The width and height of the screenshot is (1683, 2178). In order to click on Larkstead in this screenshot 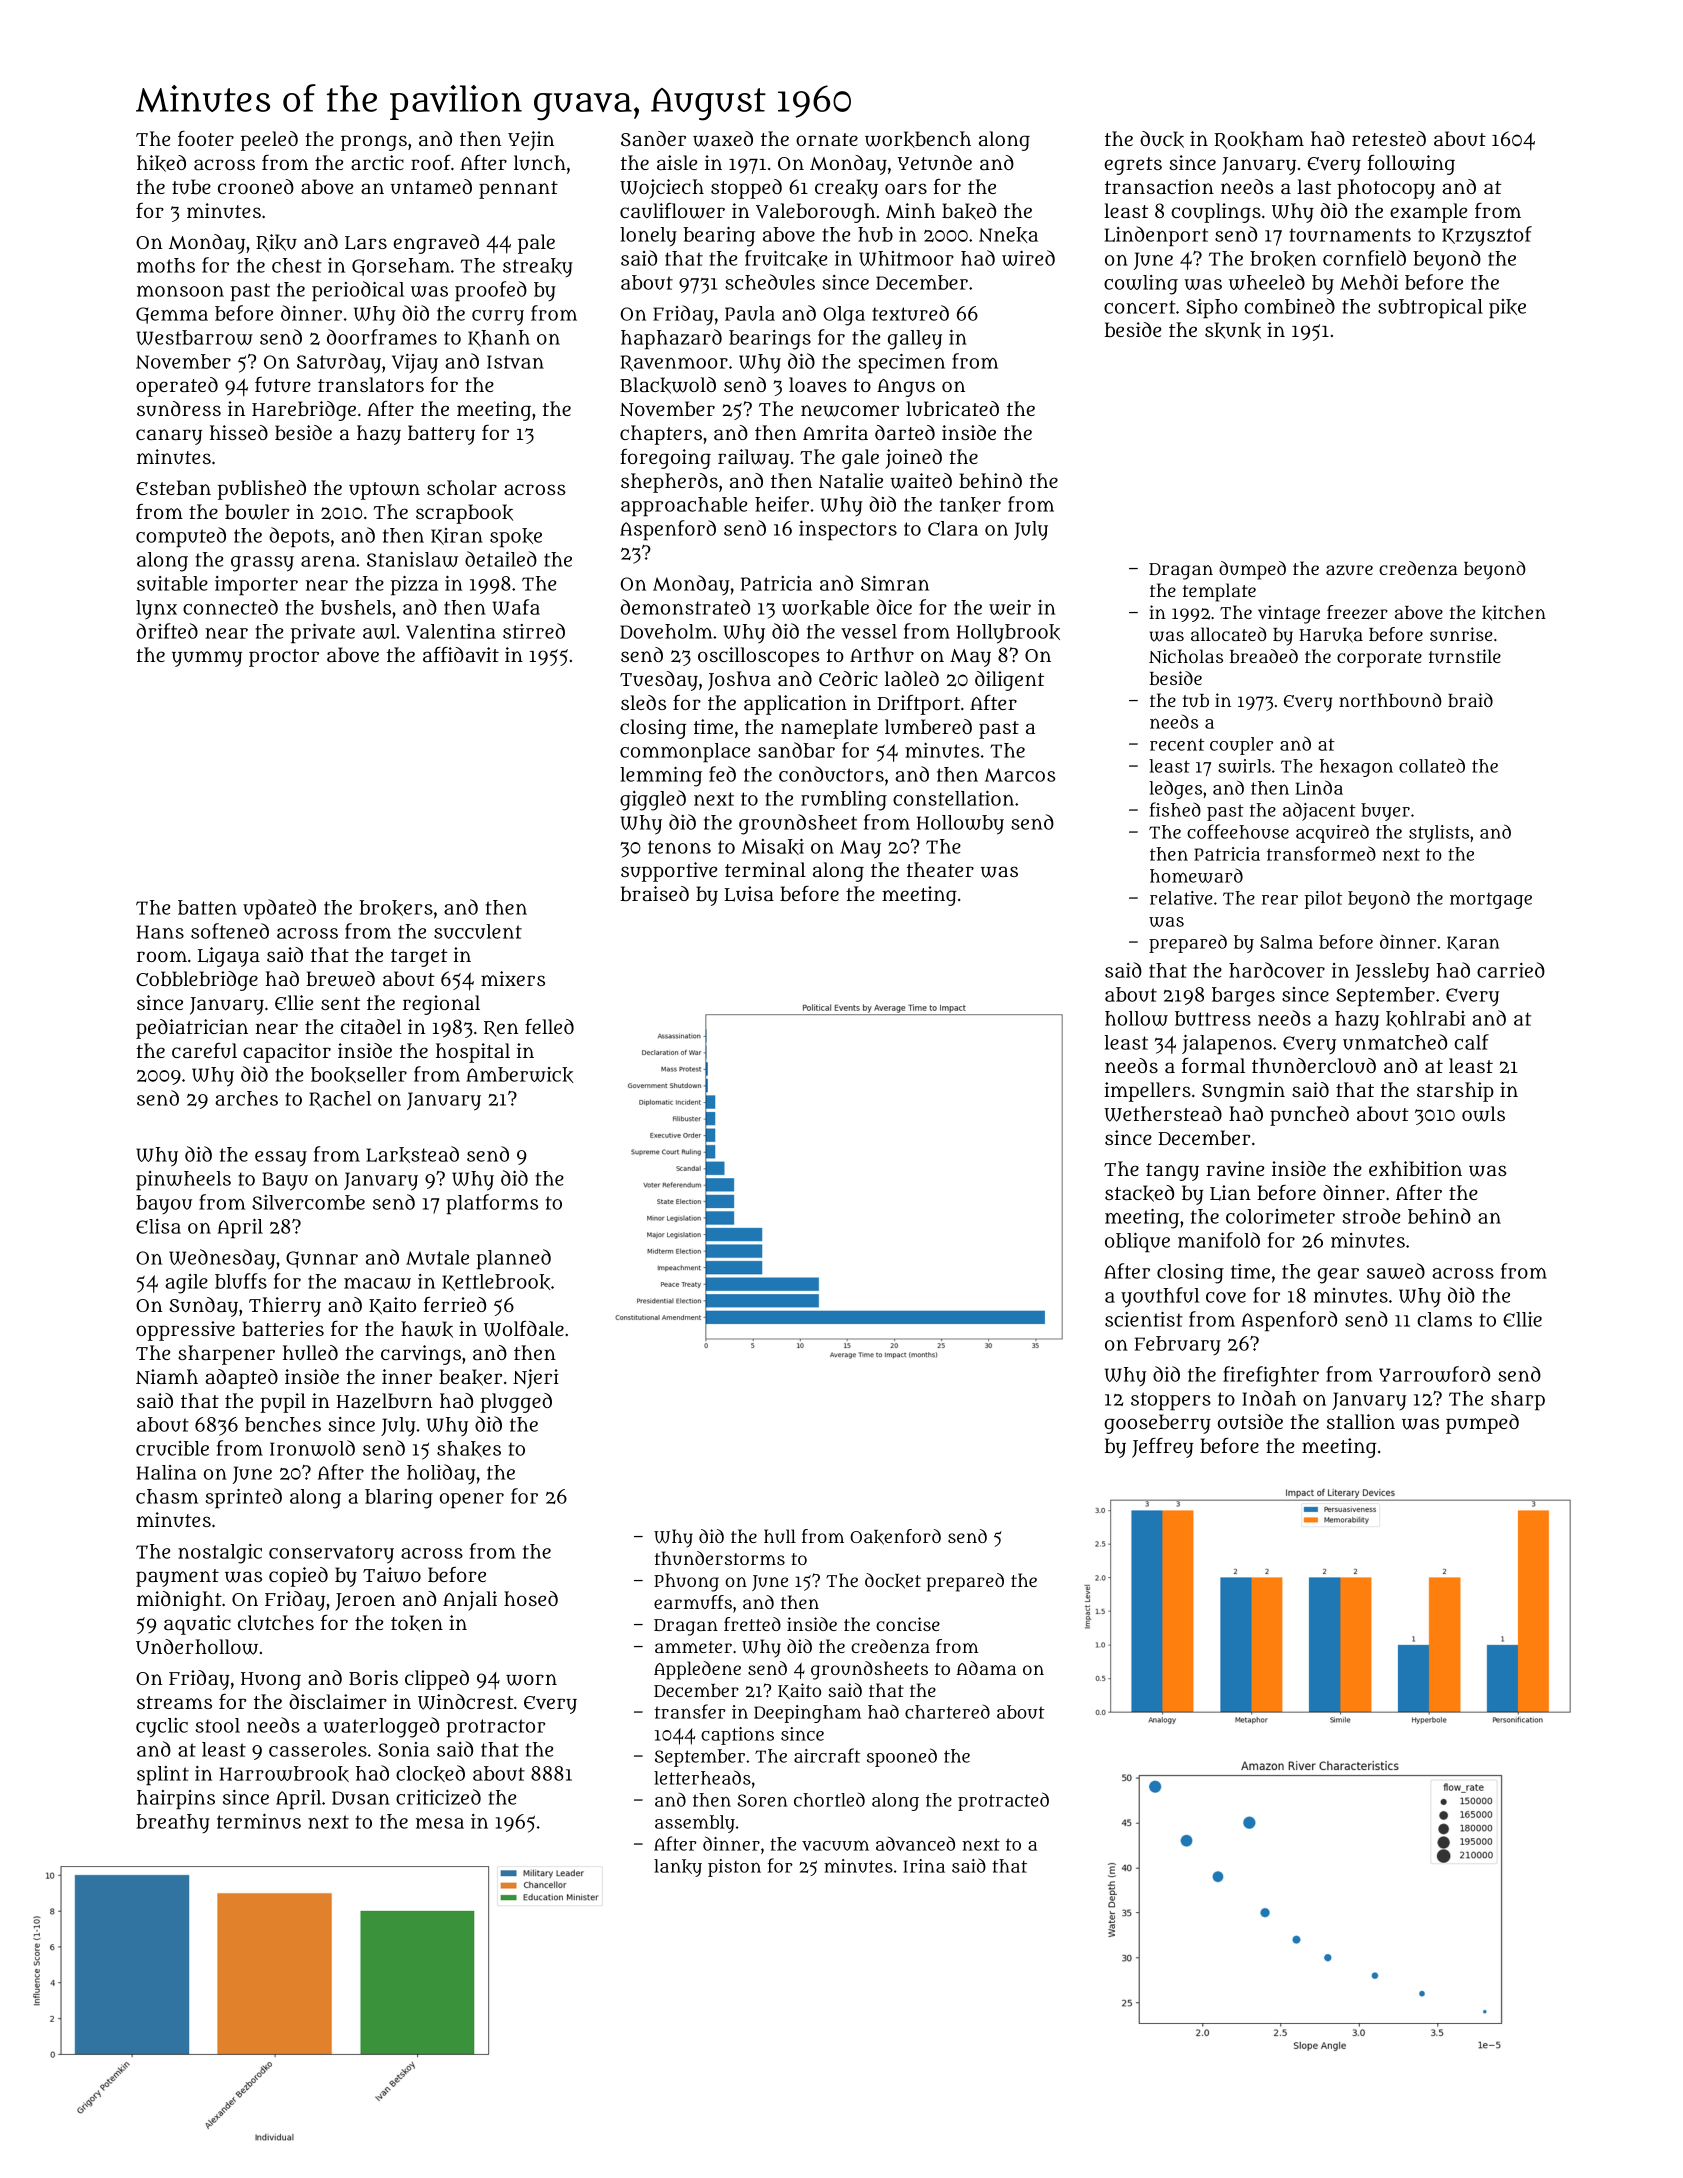, I will do `click(412, 1154)`.
